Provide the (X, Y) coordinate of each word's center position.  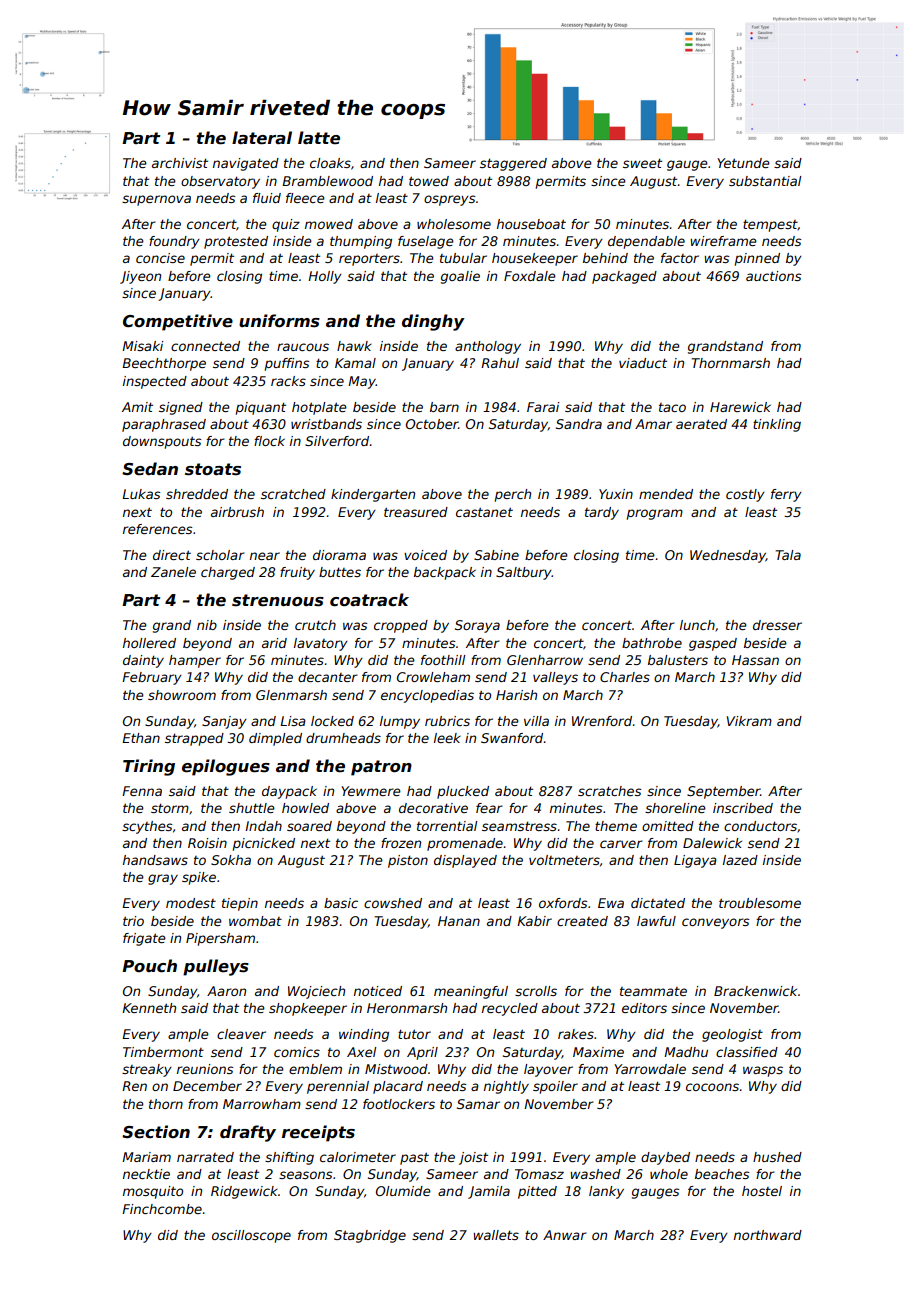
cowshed (393, 903)
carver (621, 844)
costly (745, 495)
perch (513, 495)
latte (319, 138)
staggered (513, 164)
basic (341, 903)
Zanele (173, 572)
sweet (642, 163)
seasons (305, 1175)
